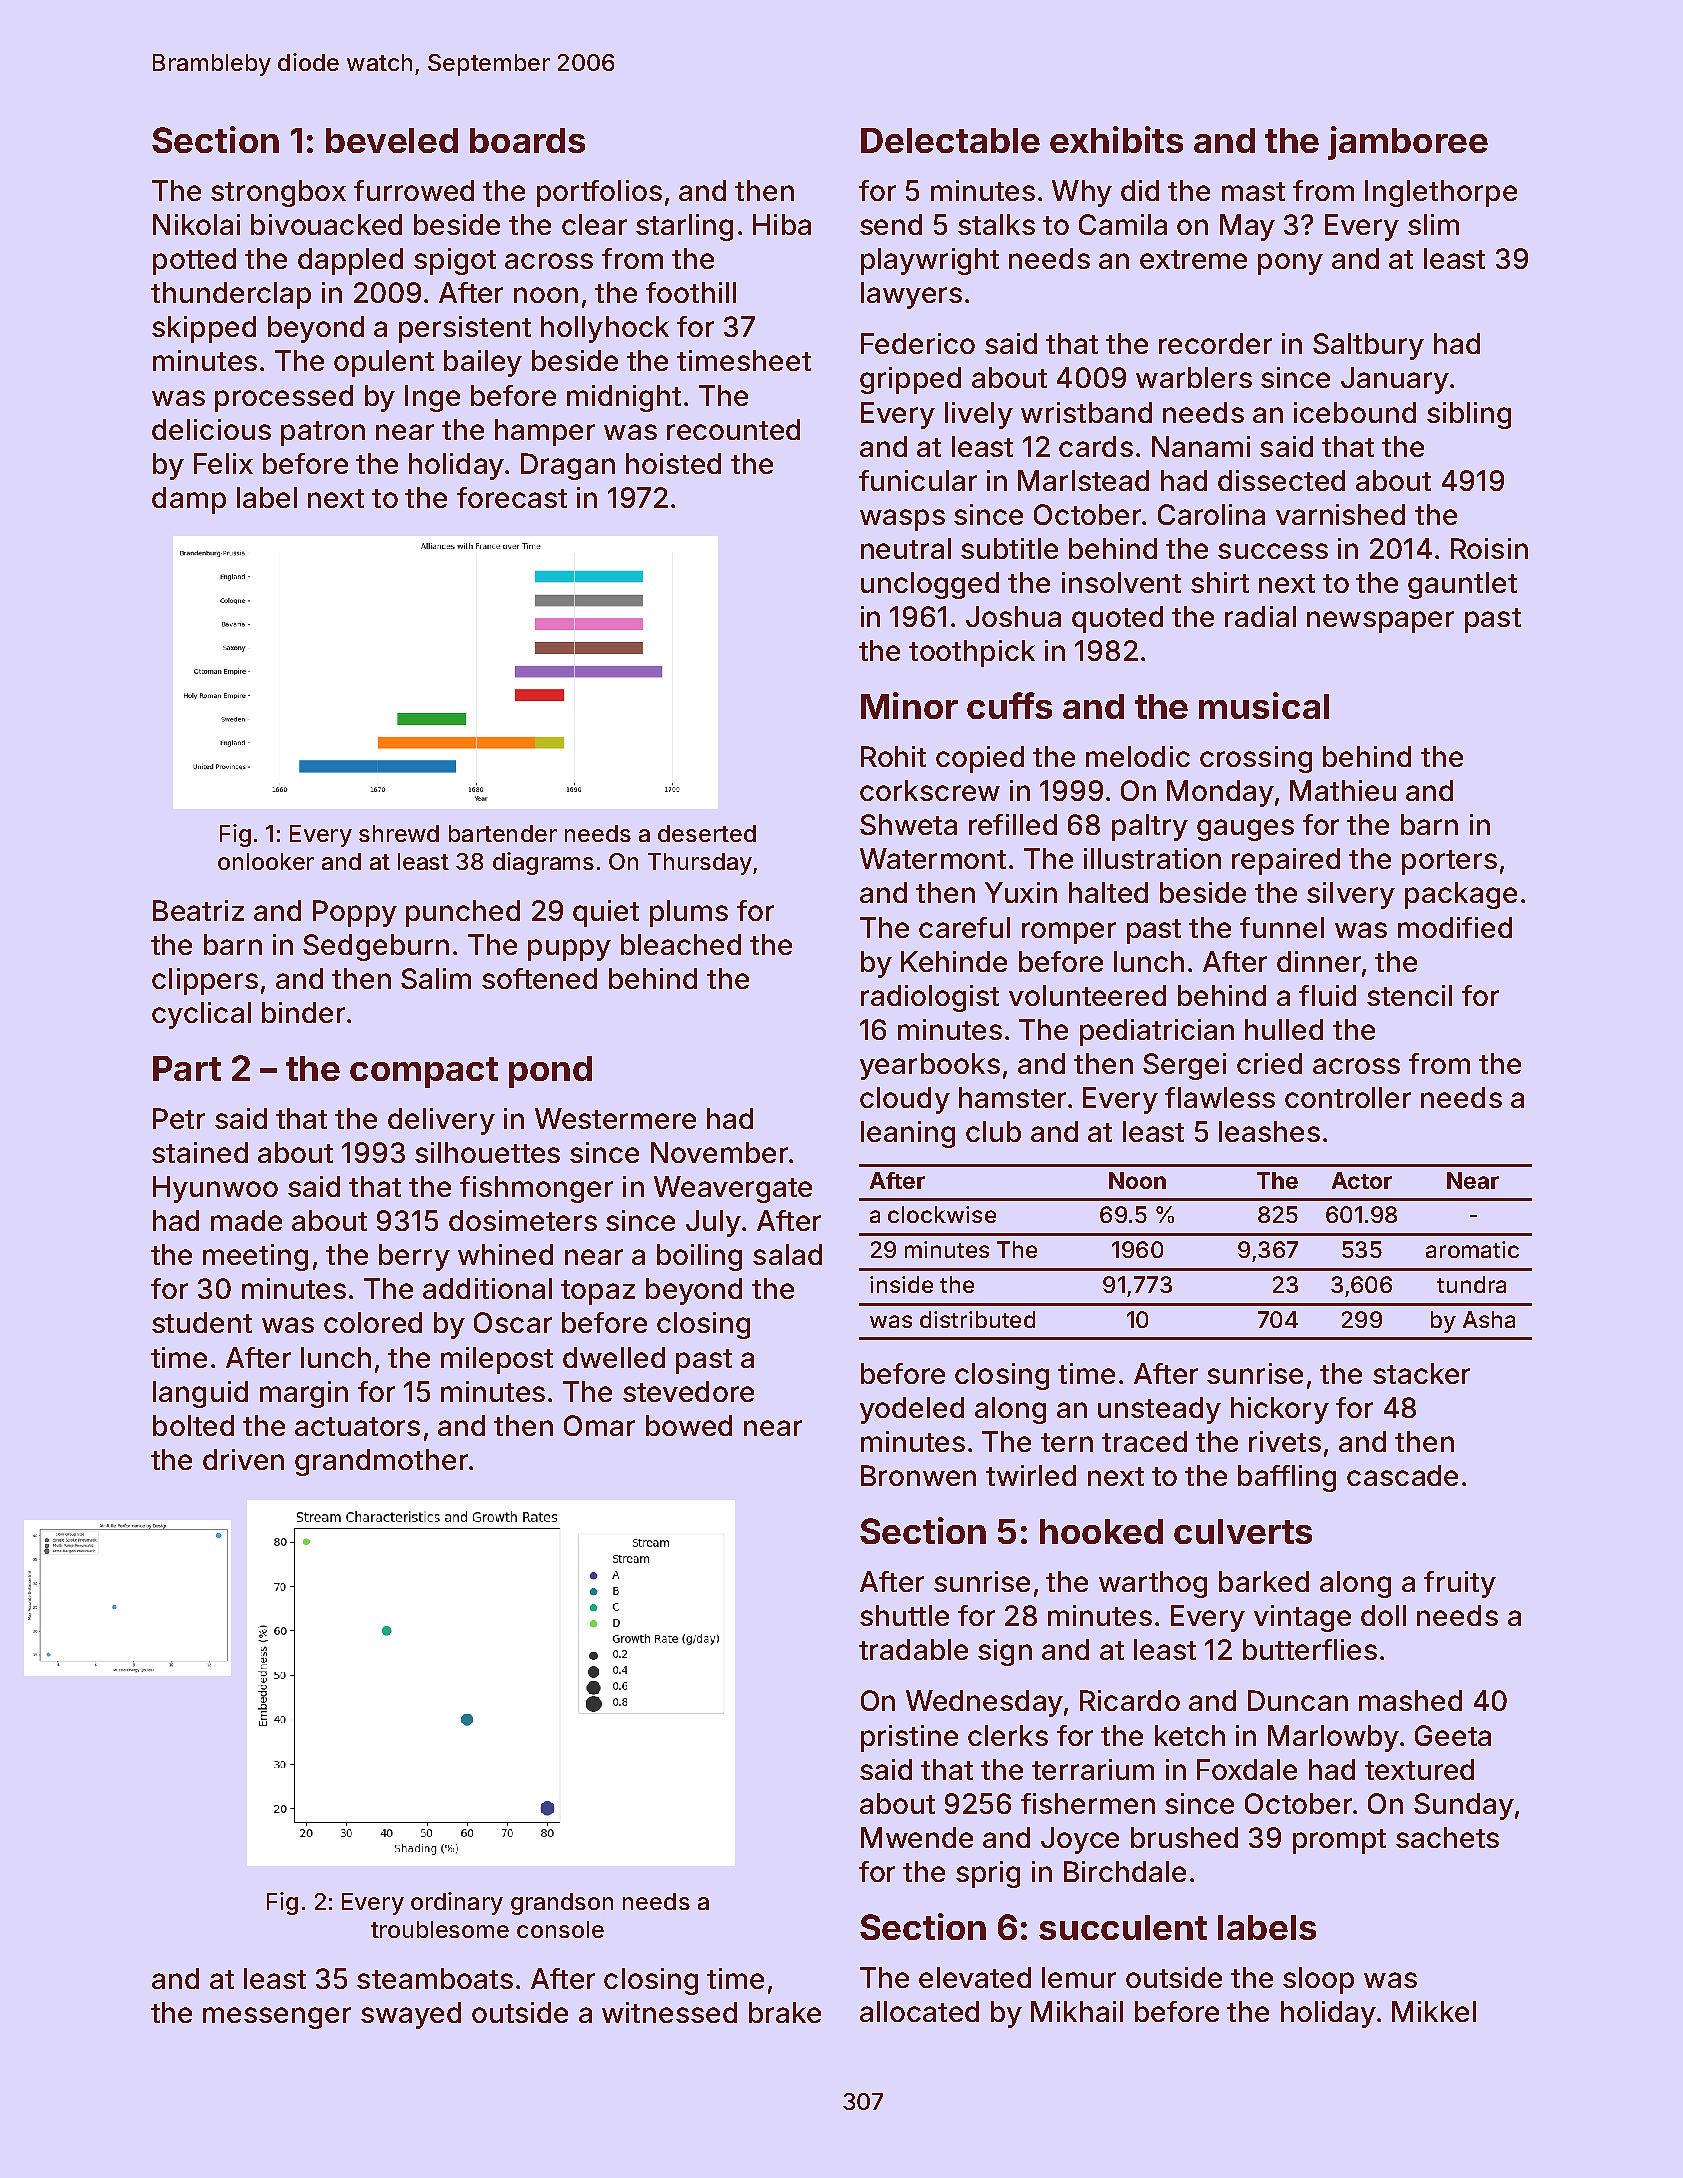  I want to click on clockwise, so click(942, 1214).
